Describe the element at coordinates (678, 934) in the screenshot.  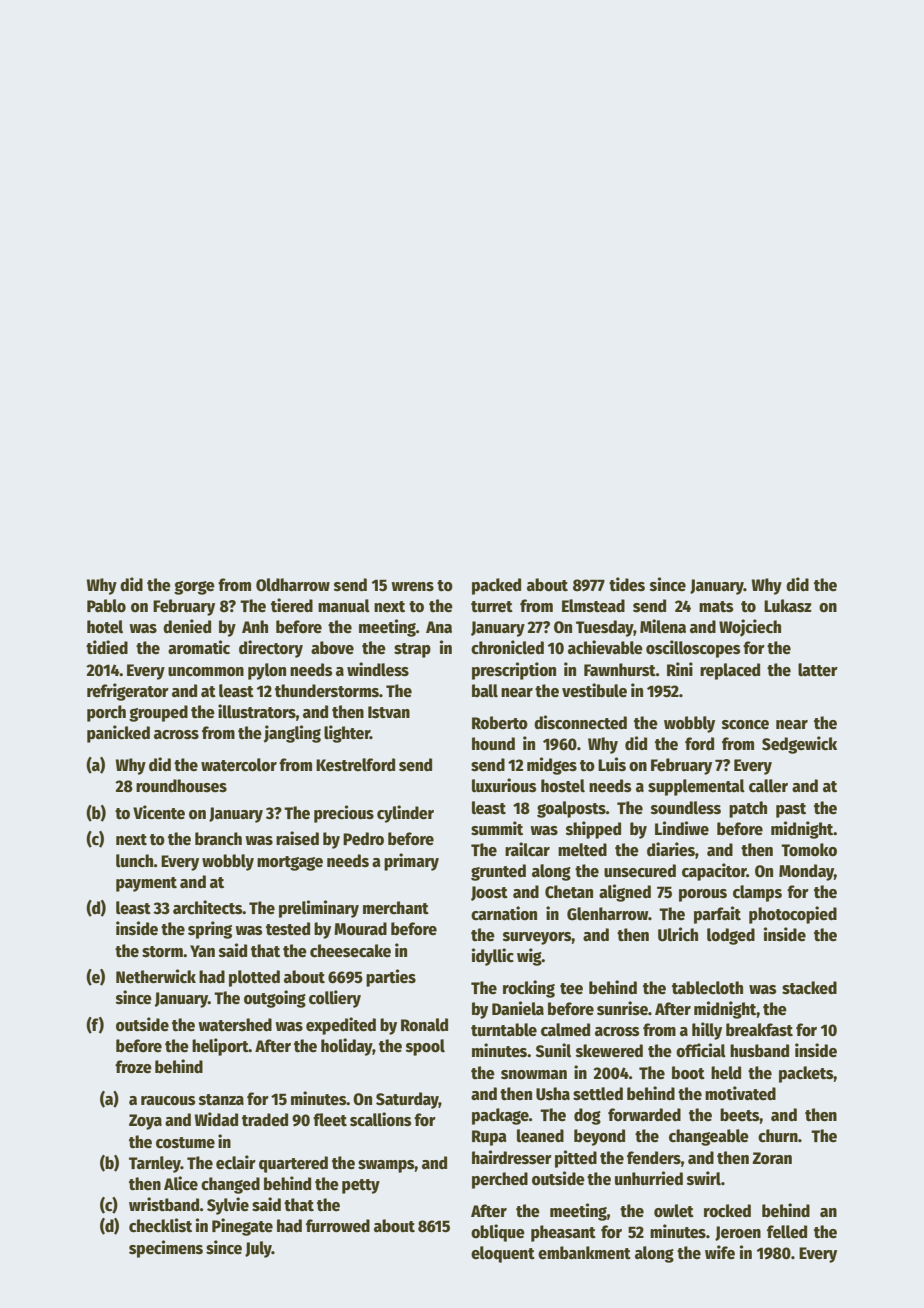
I see `Ulrich` at that location.
